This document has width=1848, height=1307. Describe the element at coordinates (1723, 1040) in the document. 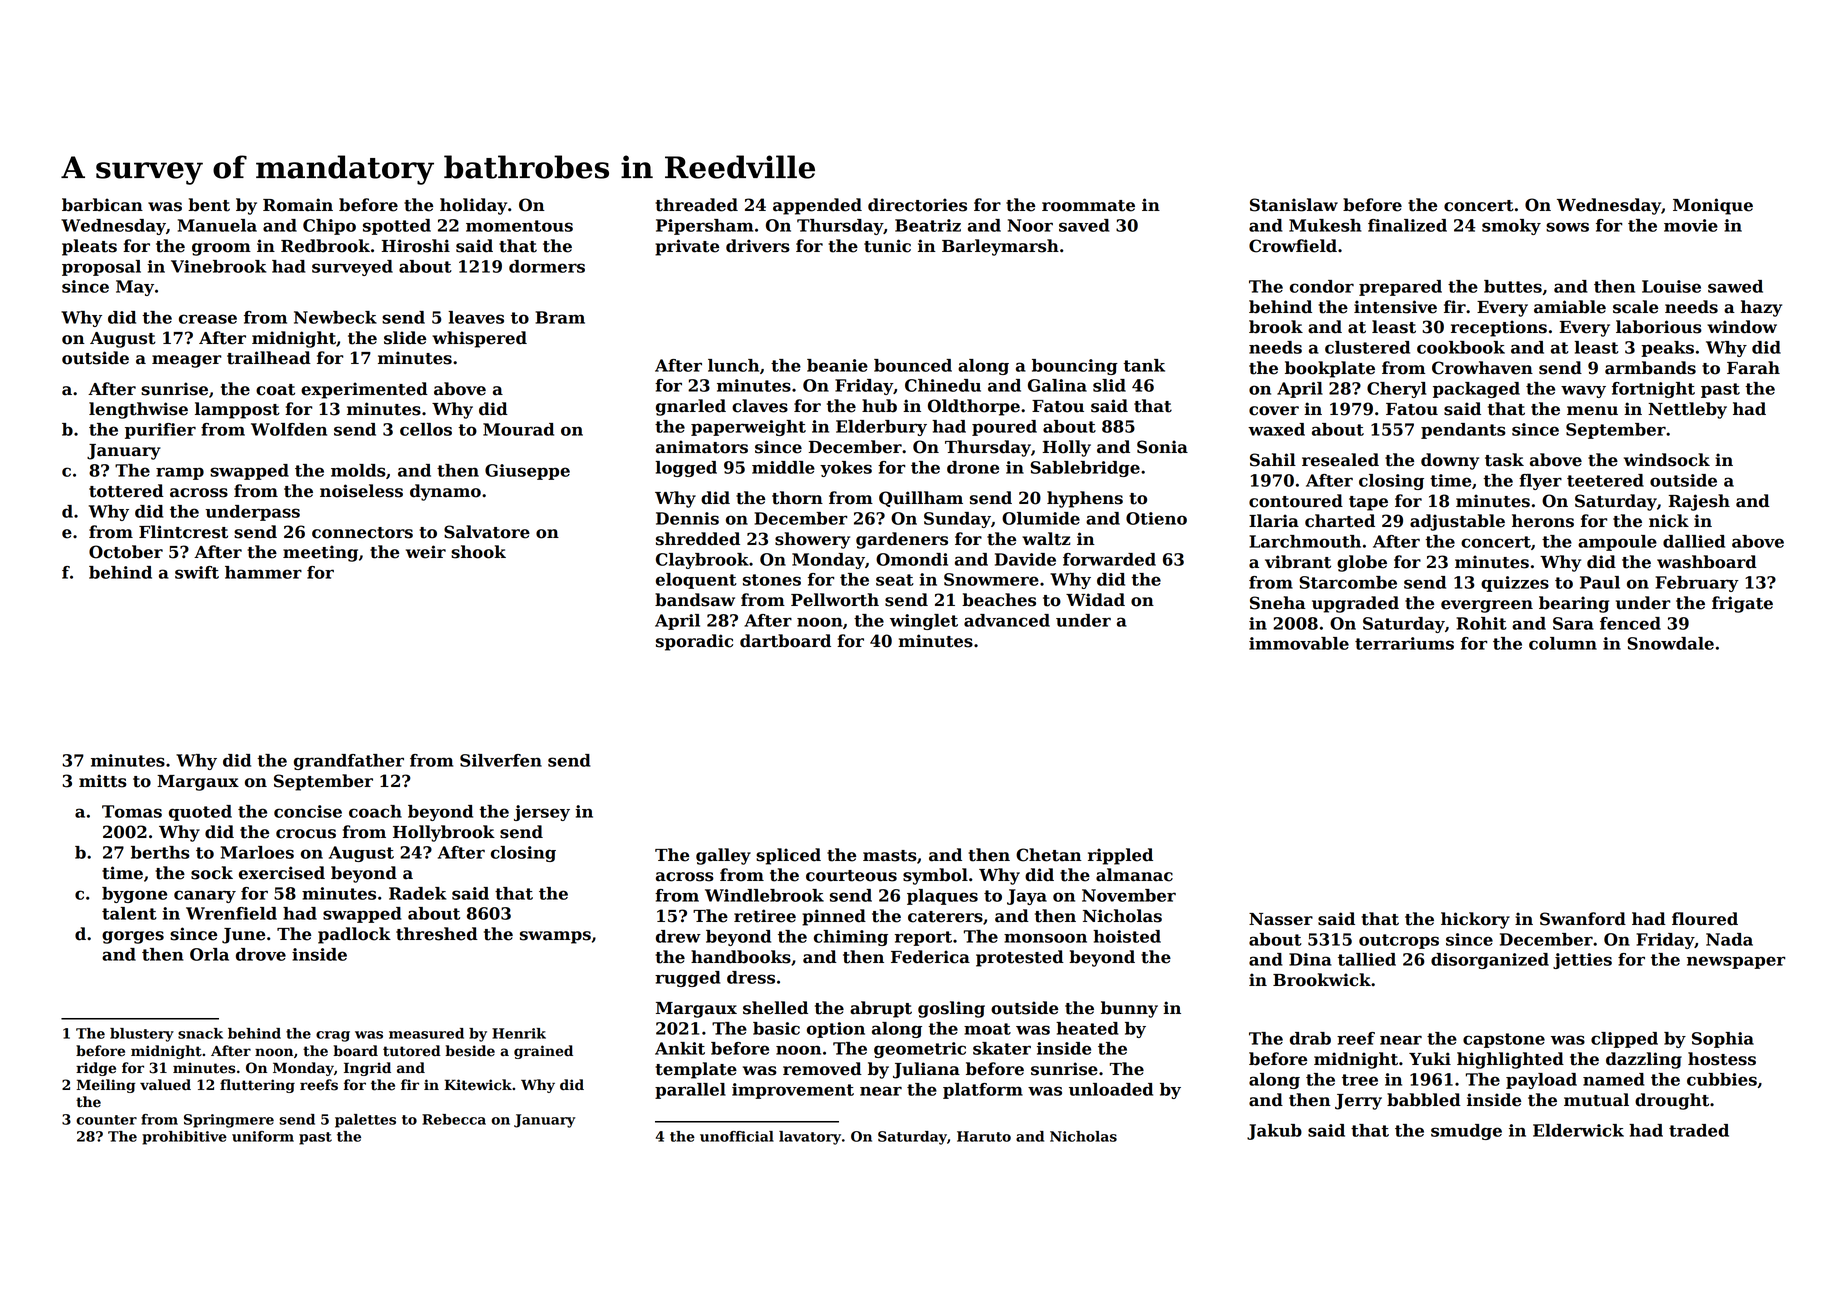

I see `Sophia` at that location.
